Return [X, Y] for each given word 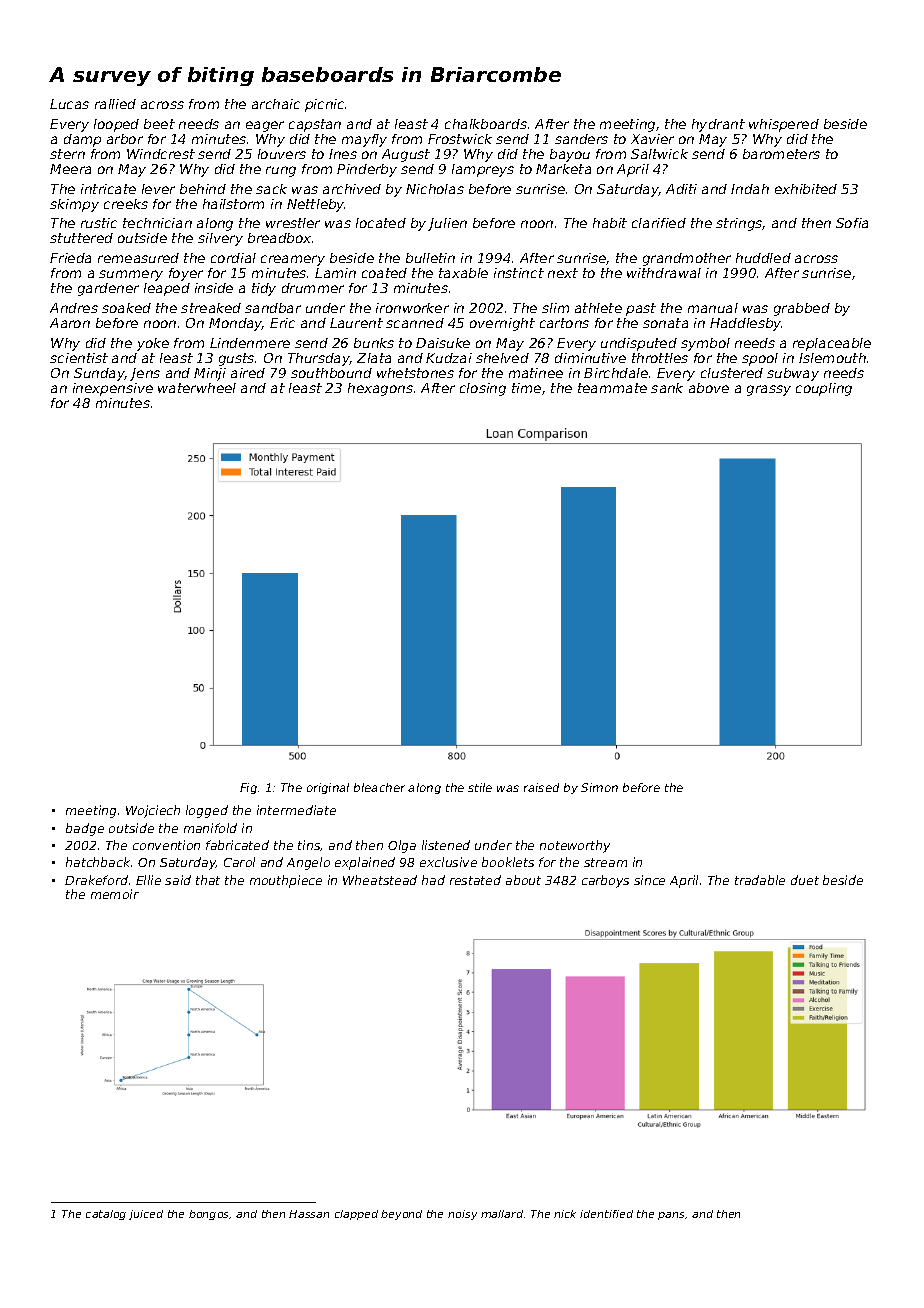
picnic [324, 105]
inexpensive [113, 389]
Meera [70, 169]
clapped [356, 1215]
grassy [769, 390]
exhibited [806, 189]
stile [480, 787]
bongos [209, 1215]
